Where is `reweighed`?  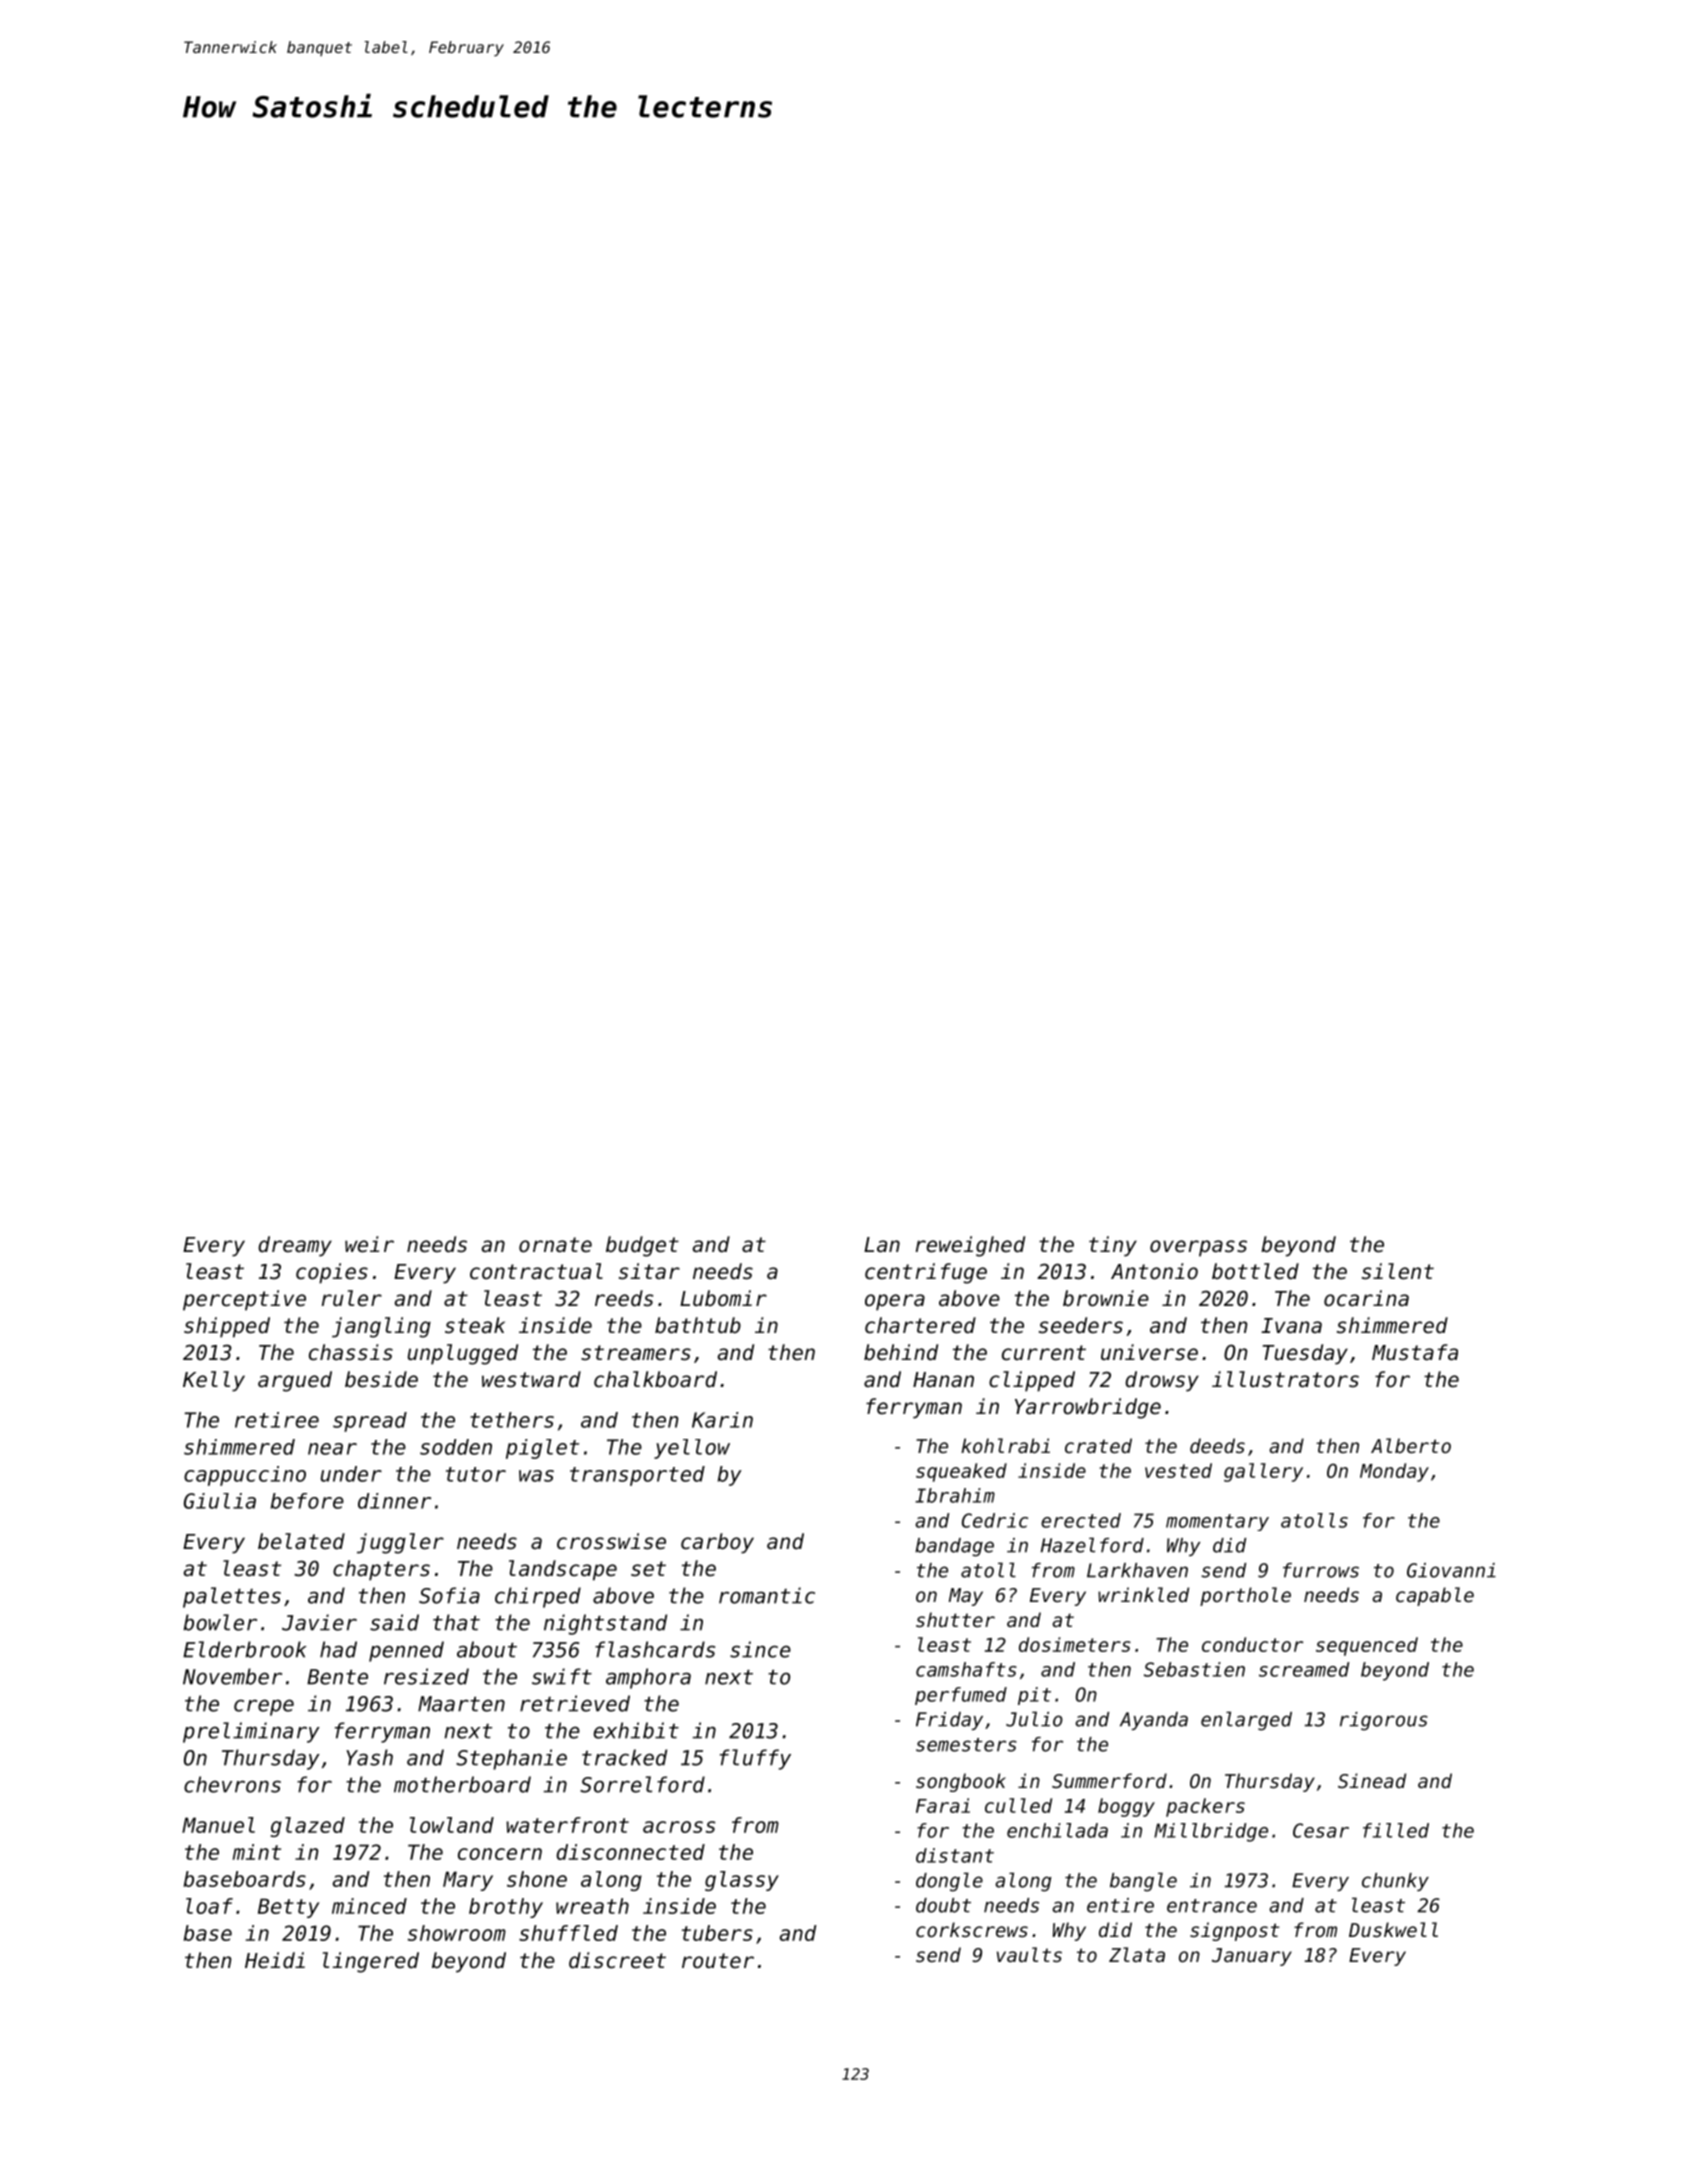 reweighed is located at coordinates (970, 1246).
